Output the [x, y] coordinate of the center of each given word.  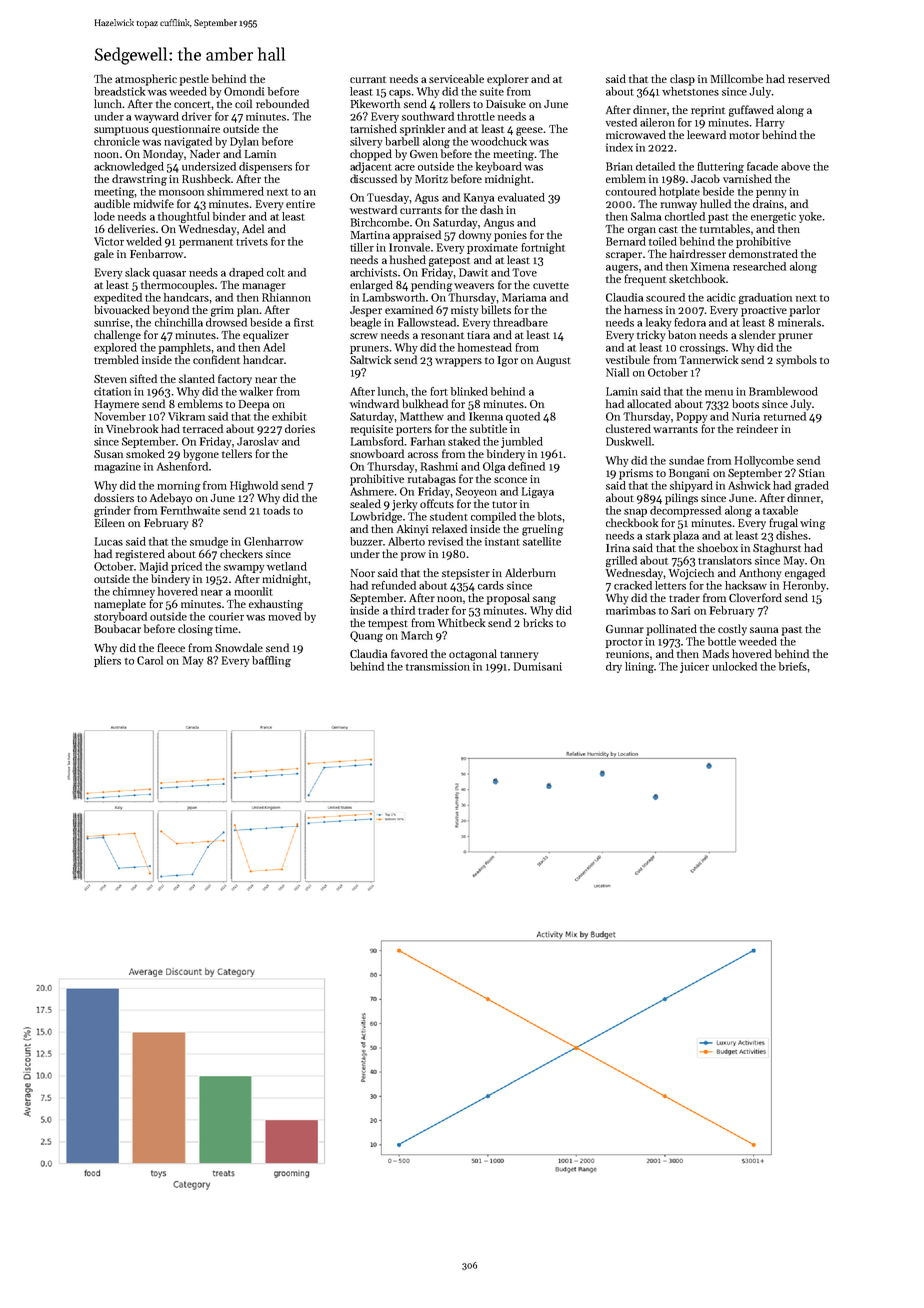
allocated [649, 403]
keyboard [499, 167]
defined [526, 466]
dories [300, 428]
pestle [194, 80]
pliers [107, 661]
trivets [252, 241]
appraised [417, 236]
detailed [655, 166]
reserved [809, 78]
